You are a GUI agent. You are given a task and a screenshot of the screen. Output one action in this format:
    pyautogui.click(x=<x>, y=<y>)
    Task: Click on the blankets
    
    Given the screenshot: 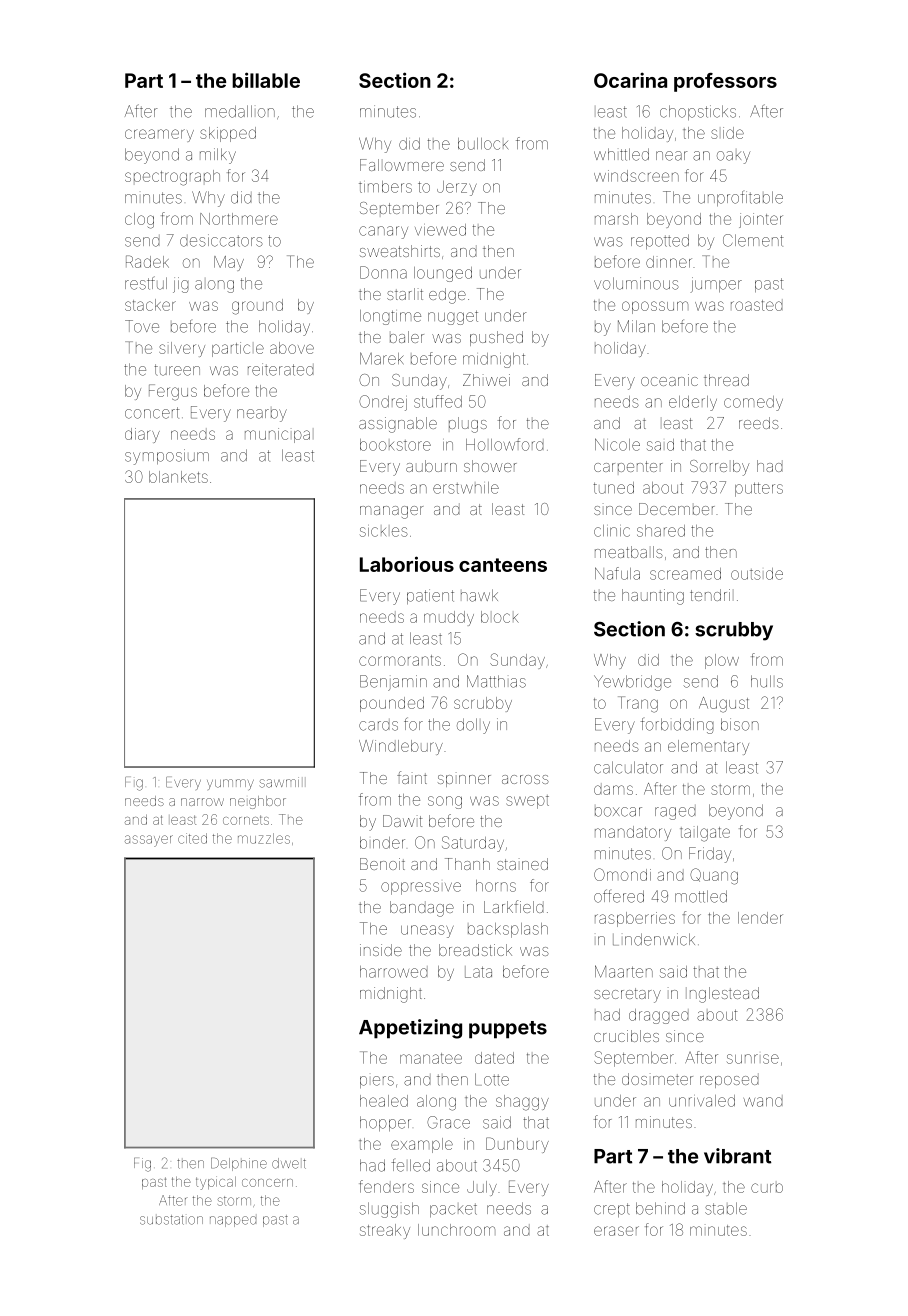 What is the action you would take?
    pyautogui.click(x=178, y=477)
